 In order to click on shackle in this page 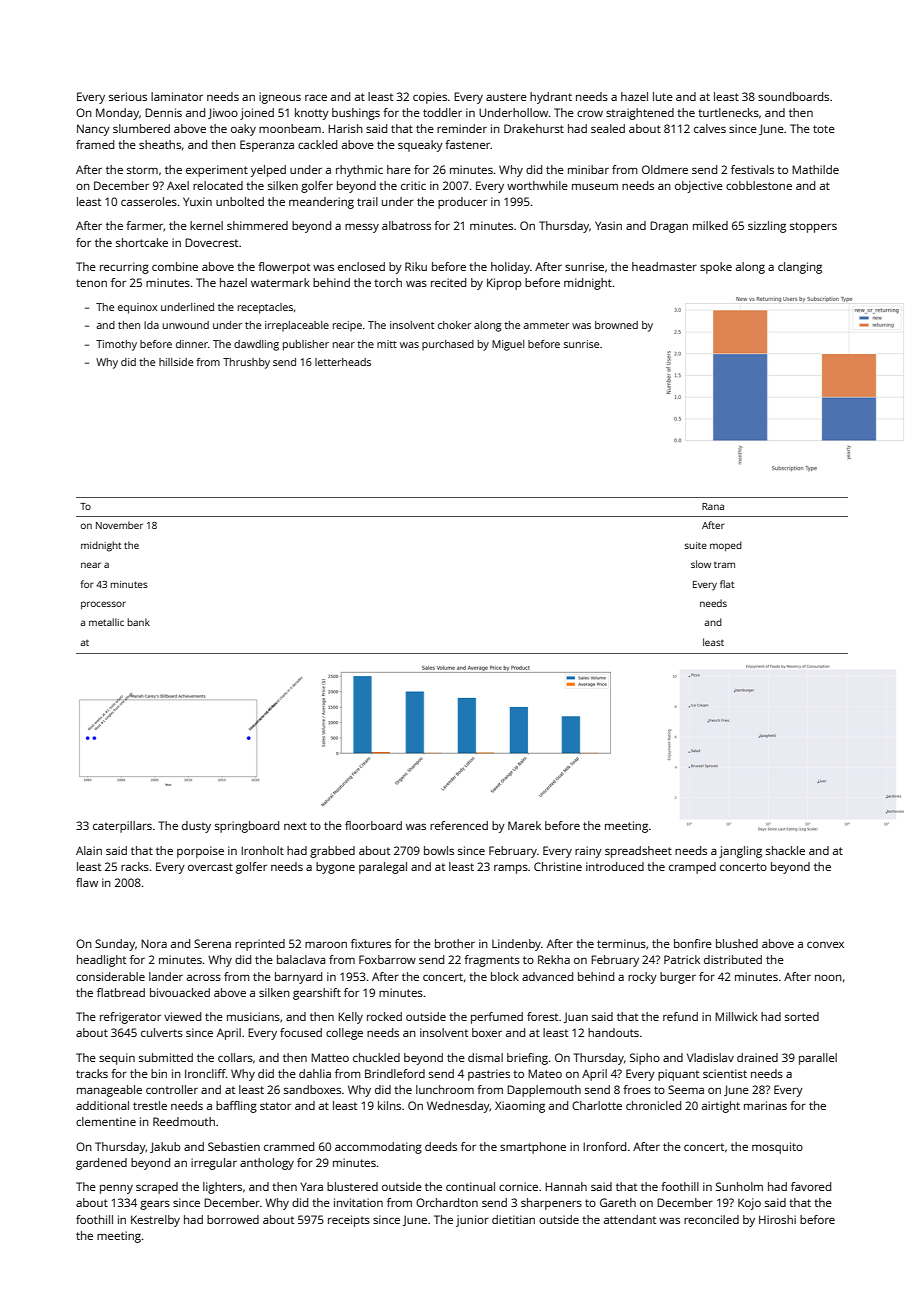, I will do `click(785, 850)`.
